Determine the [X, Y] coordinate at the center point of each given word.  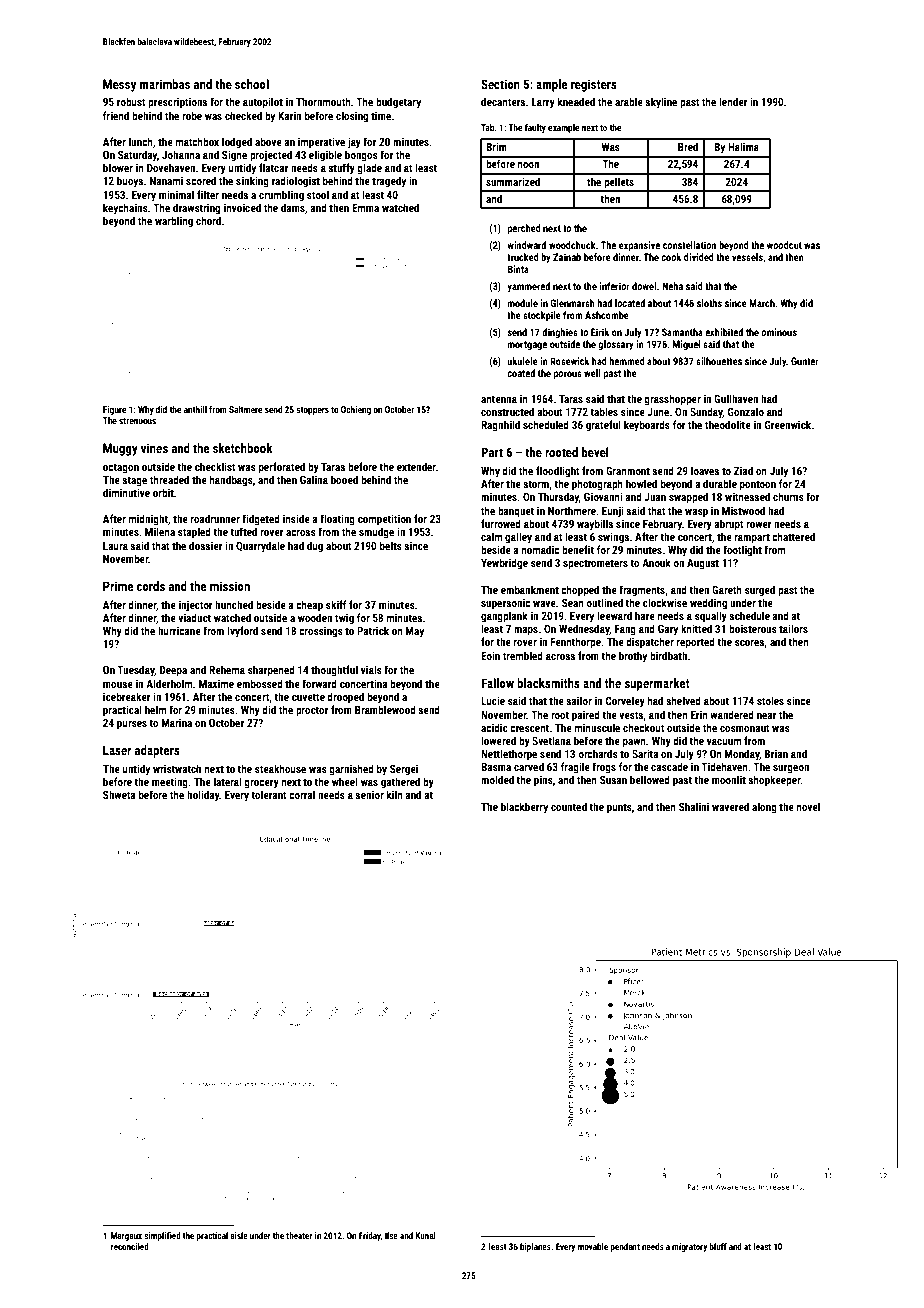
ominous [779, 332]
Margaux [126, 1236]
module [523, 303]
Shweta [119, 794]
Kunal [425, 1235]
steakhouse [280, 768]
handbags [231, 481]
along [764, 807]
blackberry [524, 807]
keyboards [647, 425]
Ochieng [356, 410]
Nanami [166, 181]
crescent [529, 728]
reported [696, 643]
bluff [718, 1246]
